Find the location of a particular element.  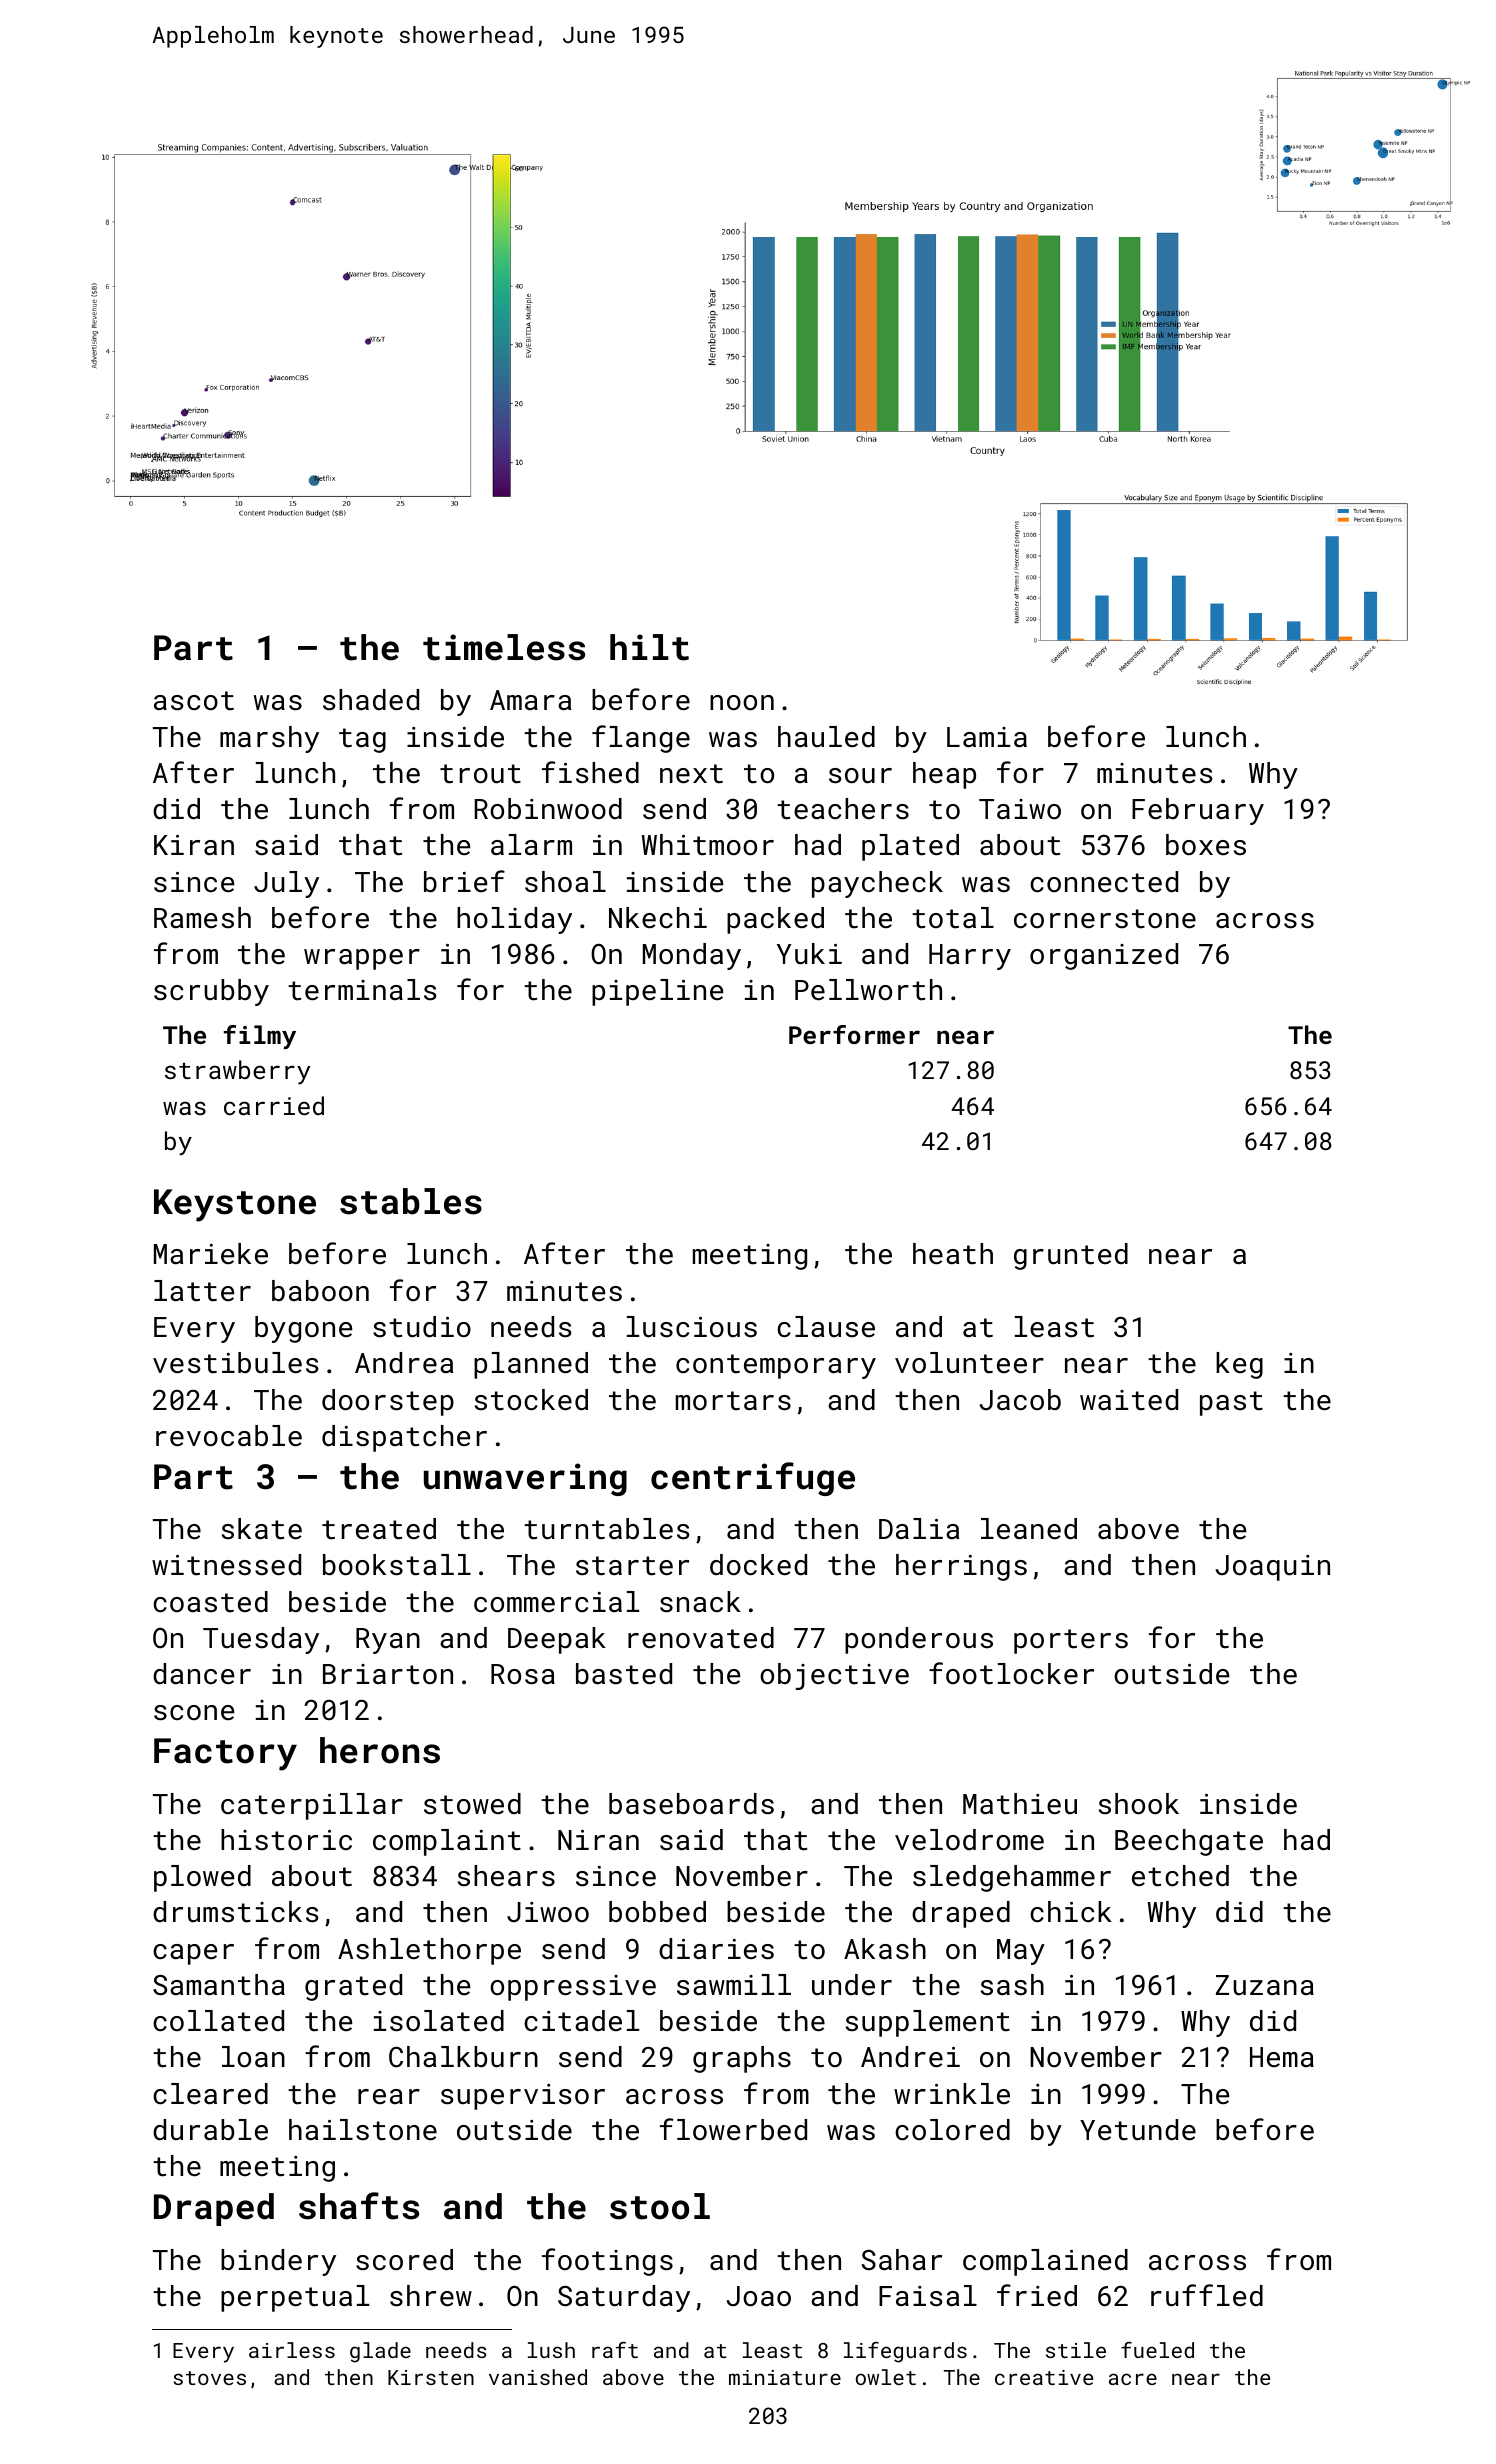

glade is located at coordinates (380, 2352).
